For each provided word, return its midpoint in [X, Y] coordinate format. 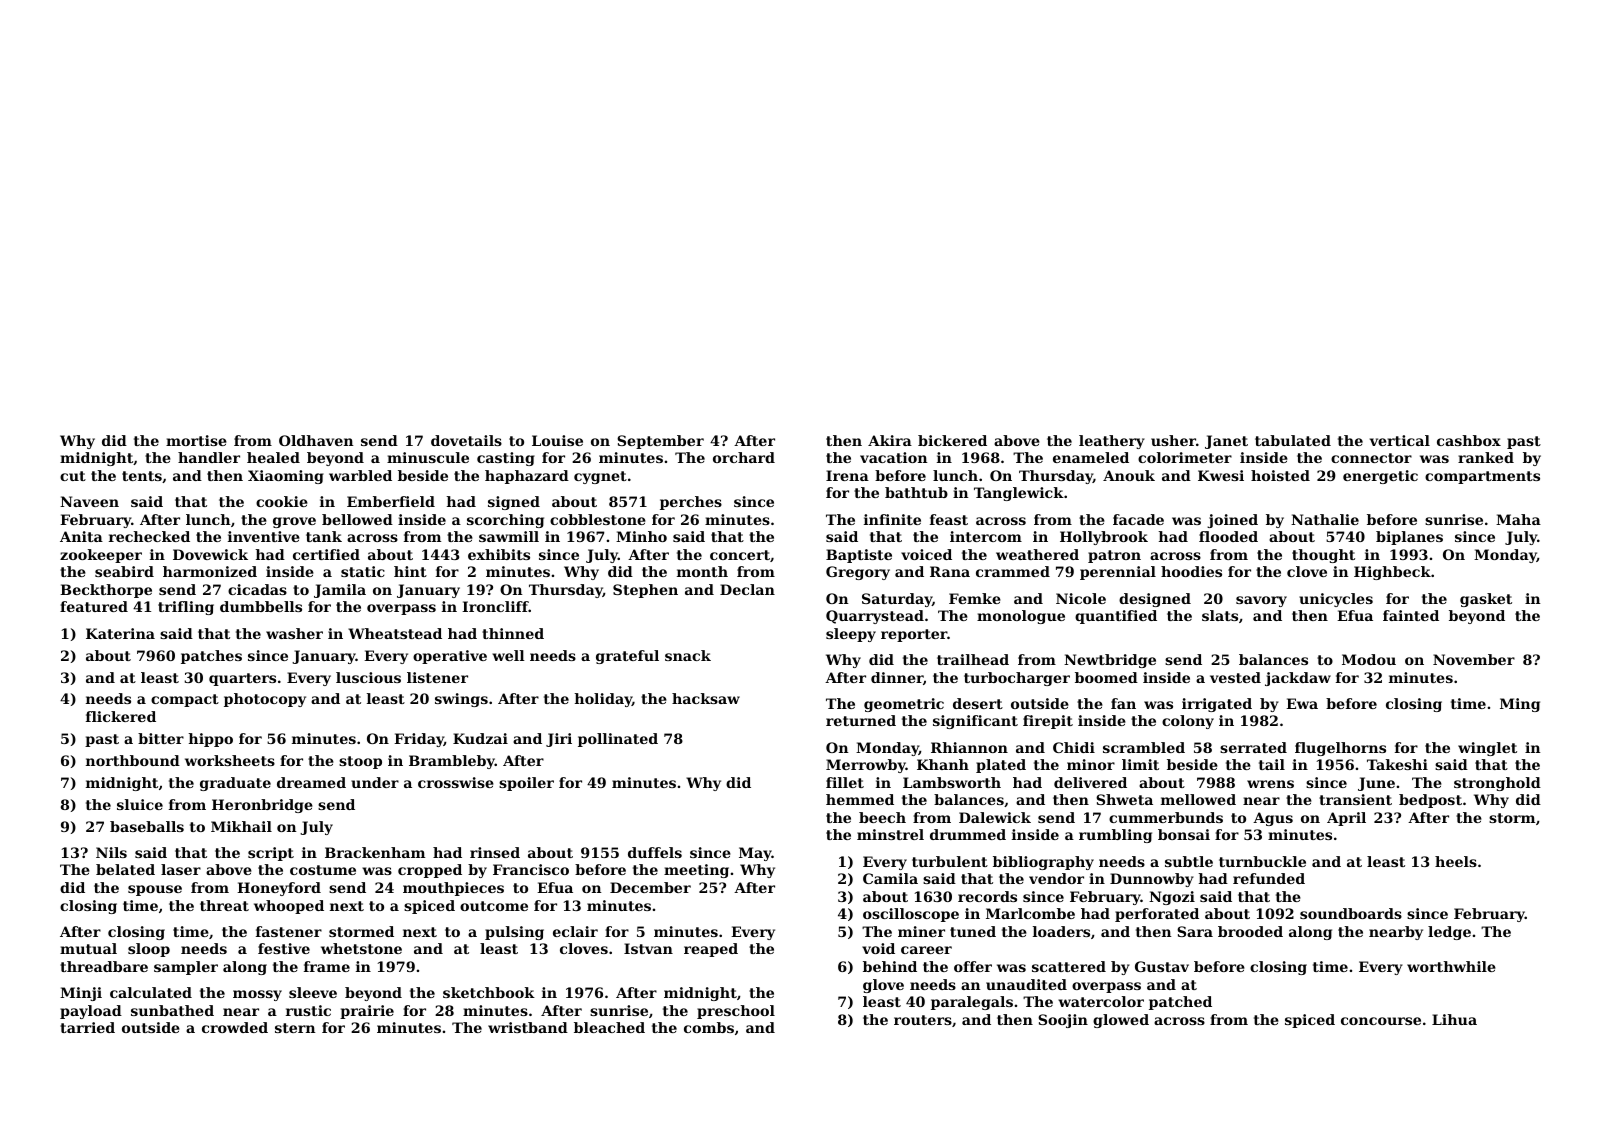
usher [1173, 440]
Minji [81, 994]
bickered [952, 440]
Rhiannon [969, 747]
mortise [196, 440]
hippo [210, 740]
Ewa [1302, 703]
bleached [609, 1027]
